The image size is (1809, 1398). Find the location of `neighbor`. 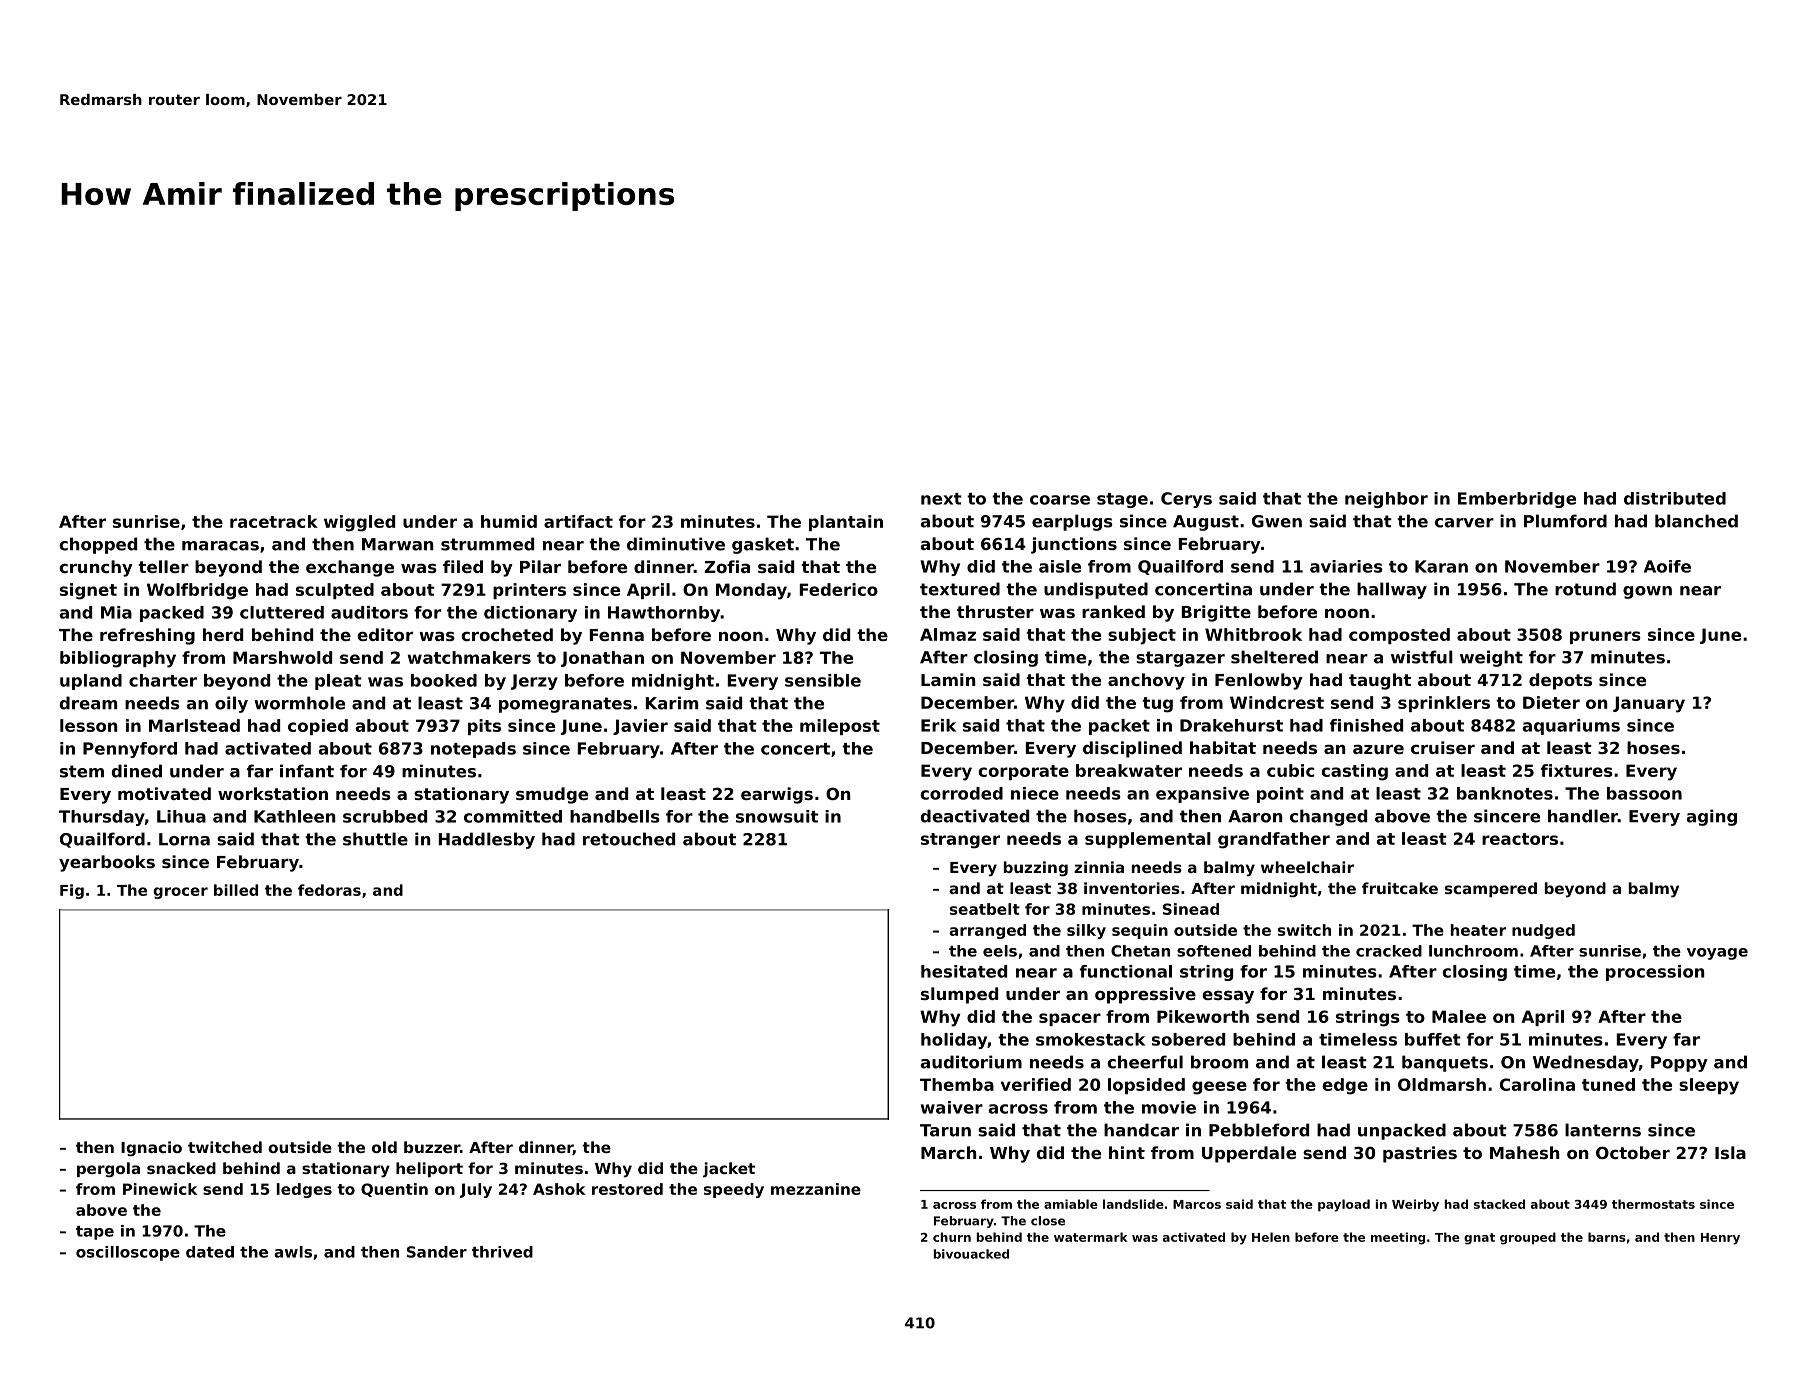

neighbor is located at coordinates (1386, 500).
